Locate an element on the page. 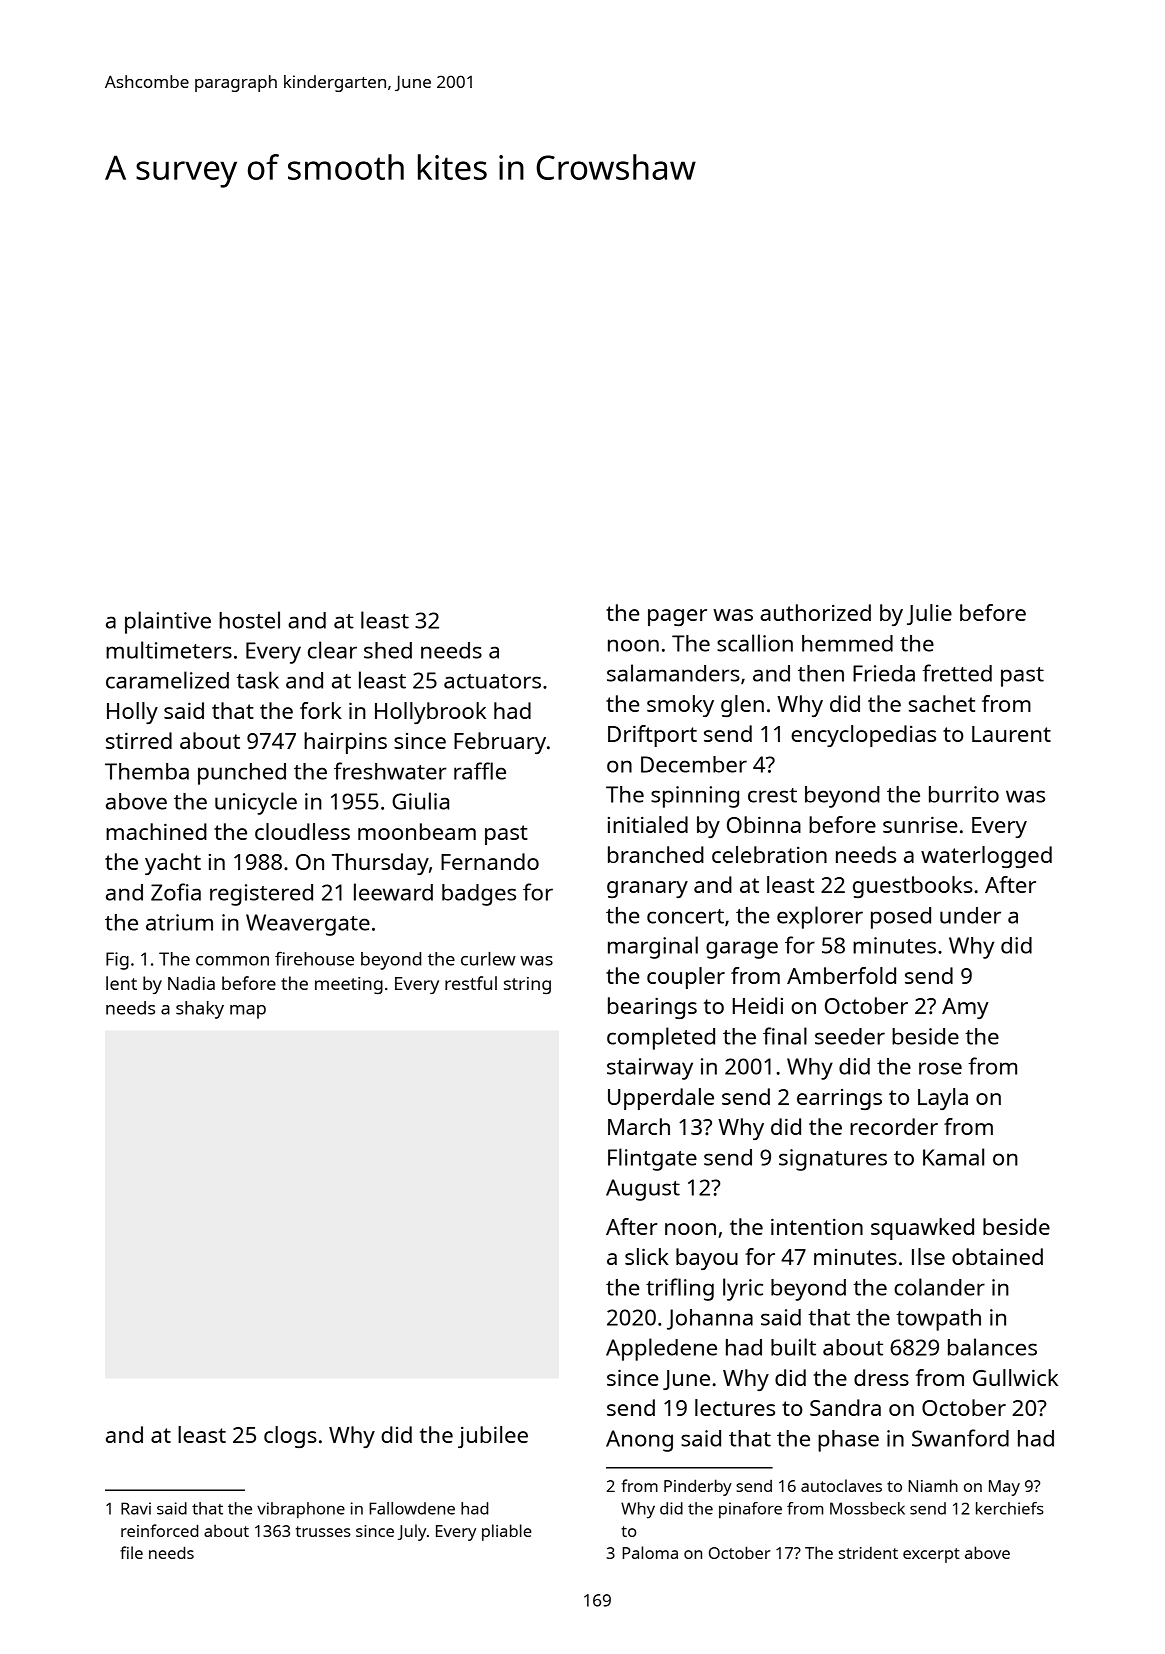 This page has width=1165, height=1654. raffle is located at coordinates (480, 771).
